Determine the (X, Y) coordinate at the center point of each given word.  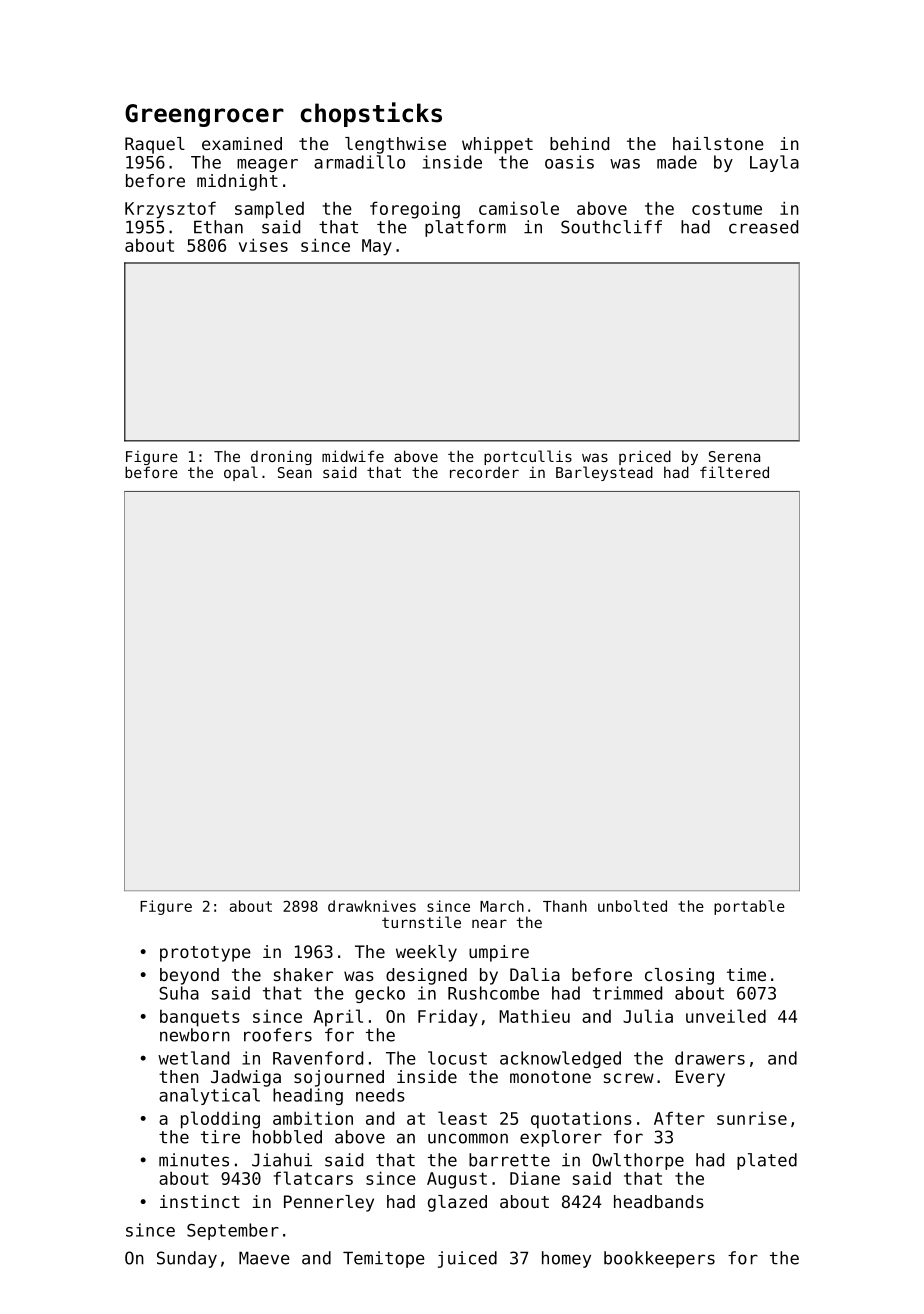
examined (242, 143)
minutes (194, 1160)
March (502, 906)
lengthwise (395, 145)
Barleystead (604, 473)
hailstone (718, 143)
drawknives (372, 906)
